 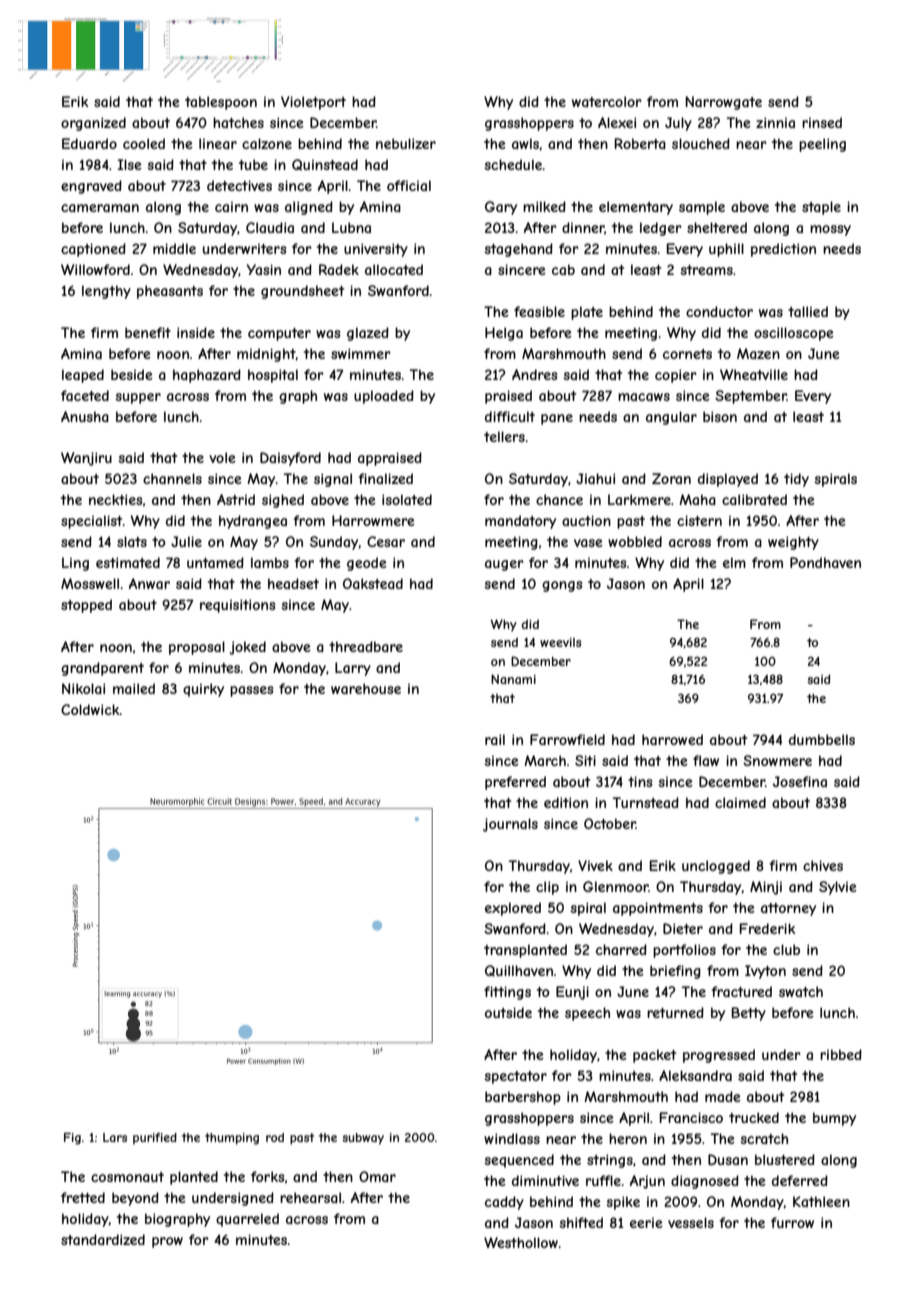 What do you see at coordinates (394, 269) in the screenshot?
I see `allocated` at bounding box center [394, 269].
